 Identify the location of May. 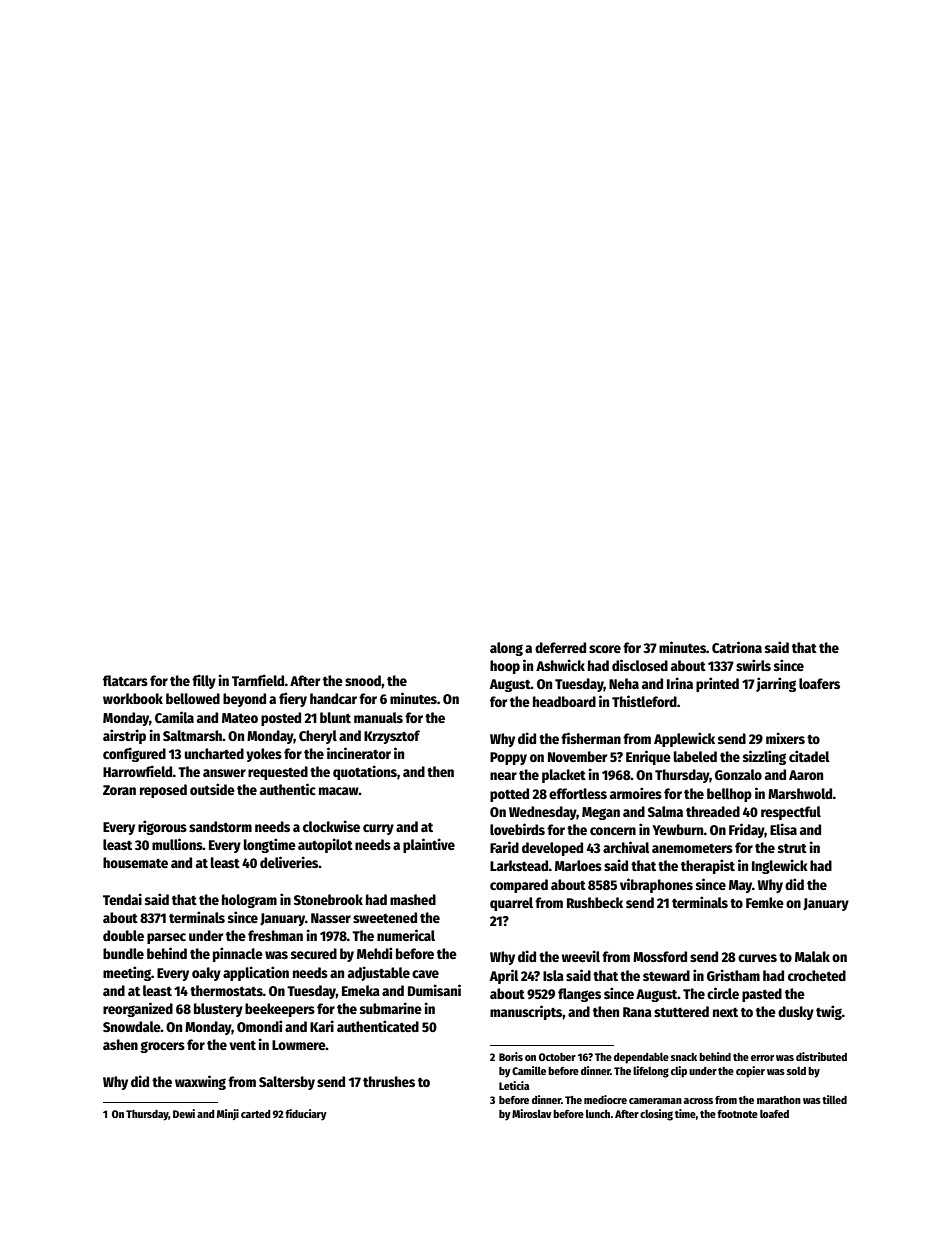
(740, 886).
